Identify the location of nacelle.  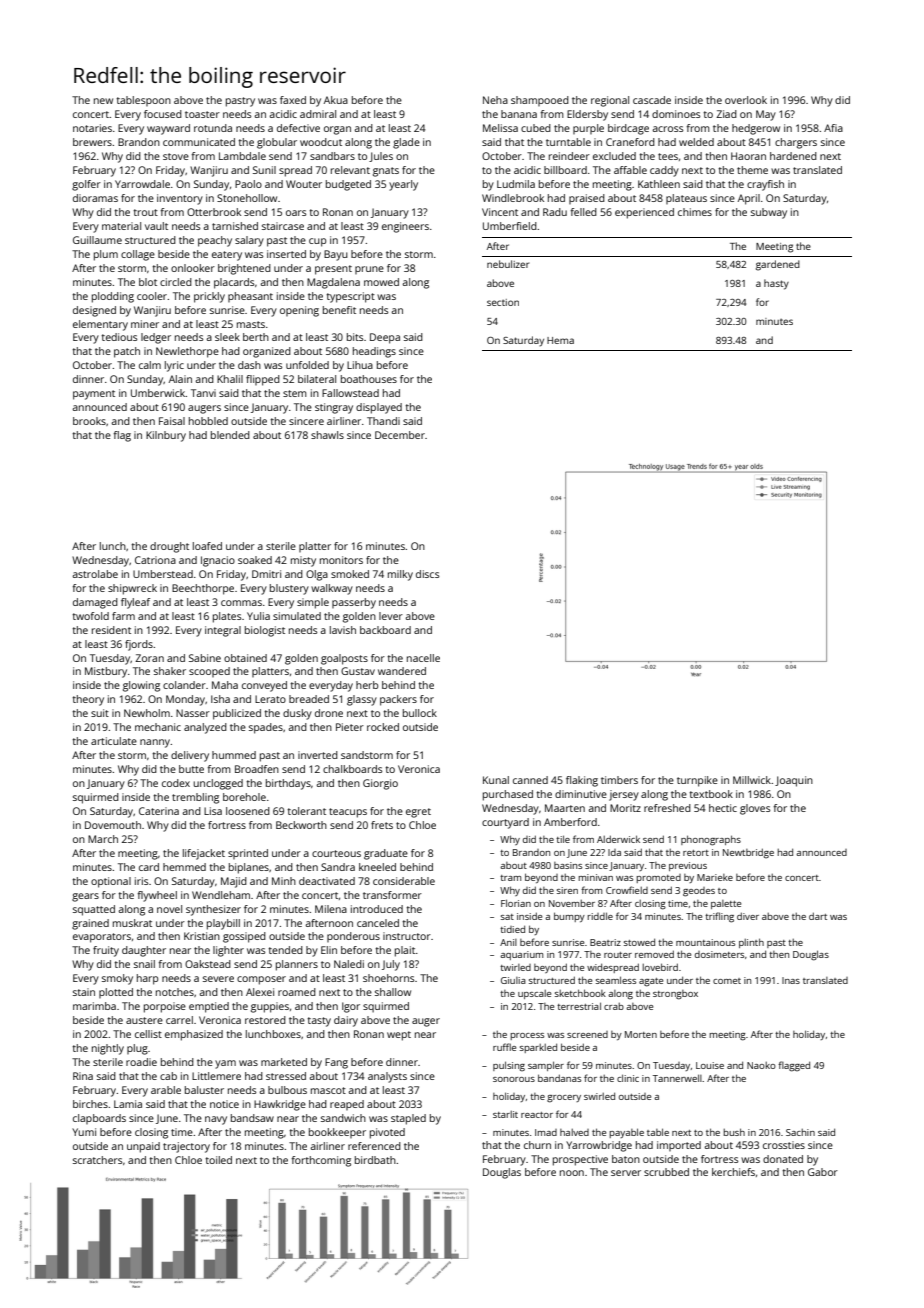
(423, 658).
